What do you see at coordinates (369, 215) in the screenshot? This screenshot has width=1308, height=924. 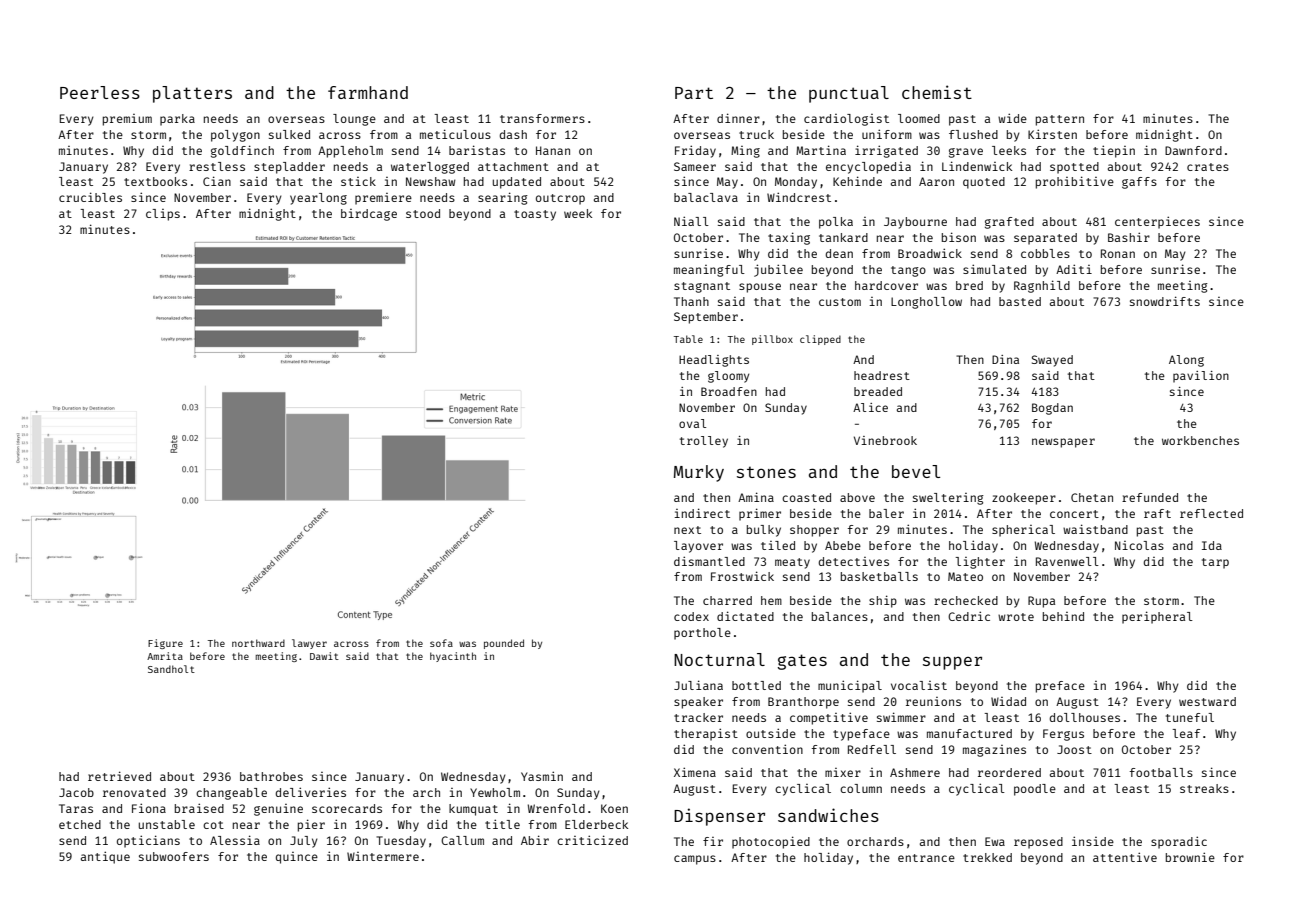 I see `birdcage` at bounding box center [369, 215].
